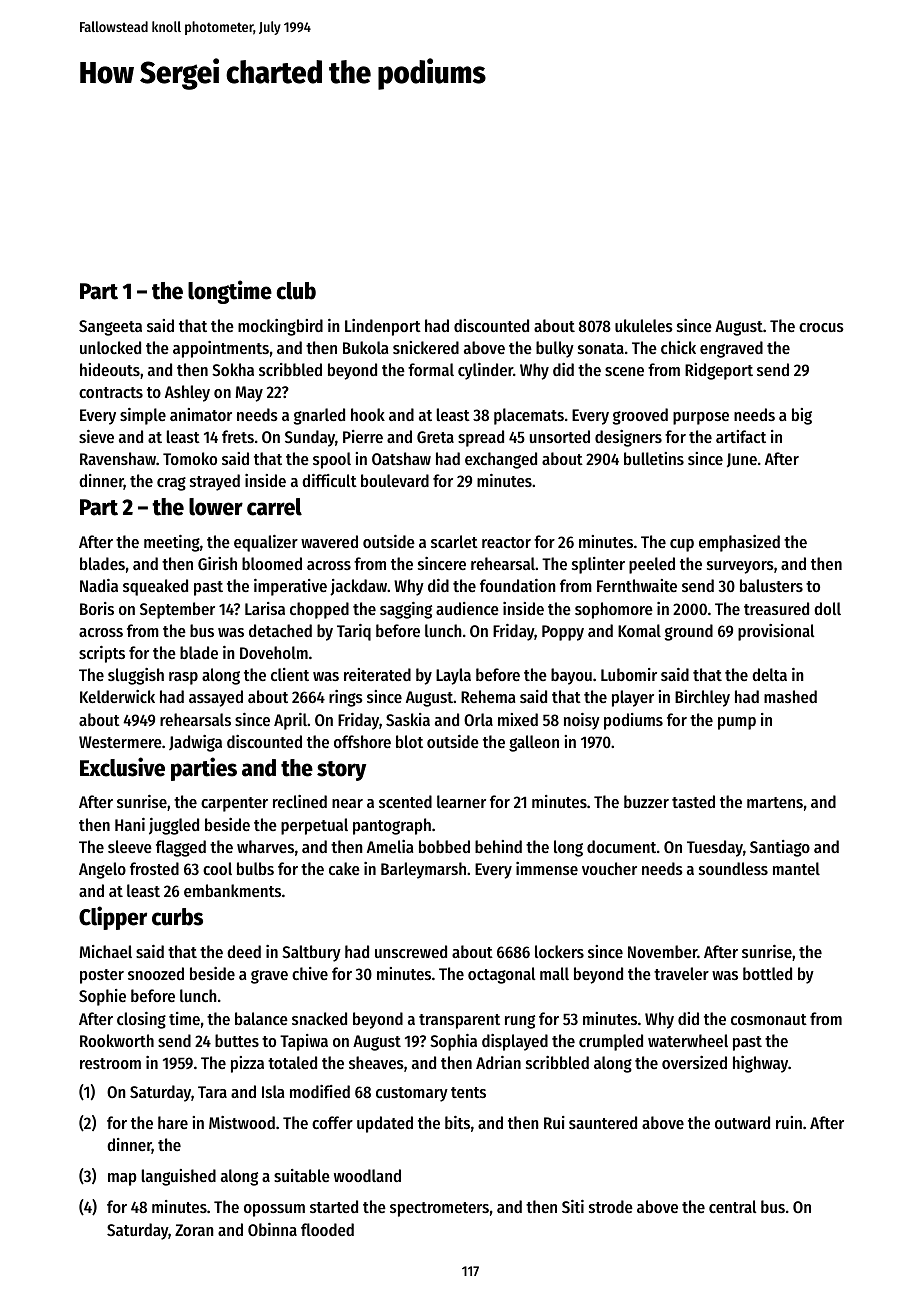 Image resolution: width=924 pixels, height=1308 pixels. What do you see at coordinates (244, 951) in the screenshot?
I see `deed` at bounding box center [244, 951].
